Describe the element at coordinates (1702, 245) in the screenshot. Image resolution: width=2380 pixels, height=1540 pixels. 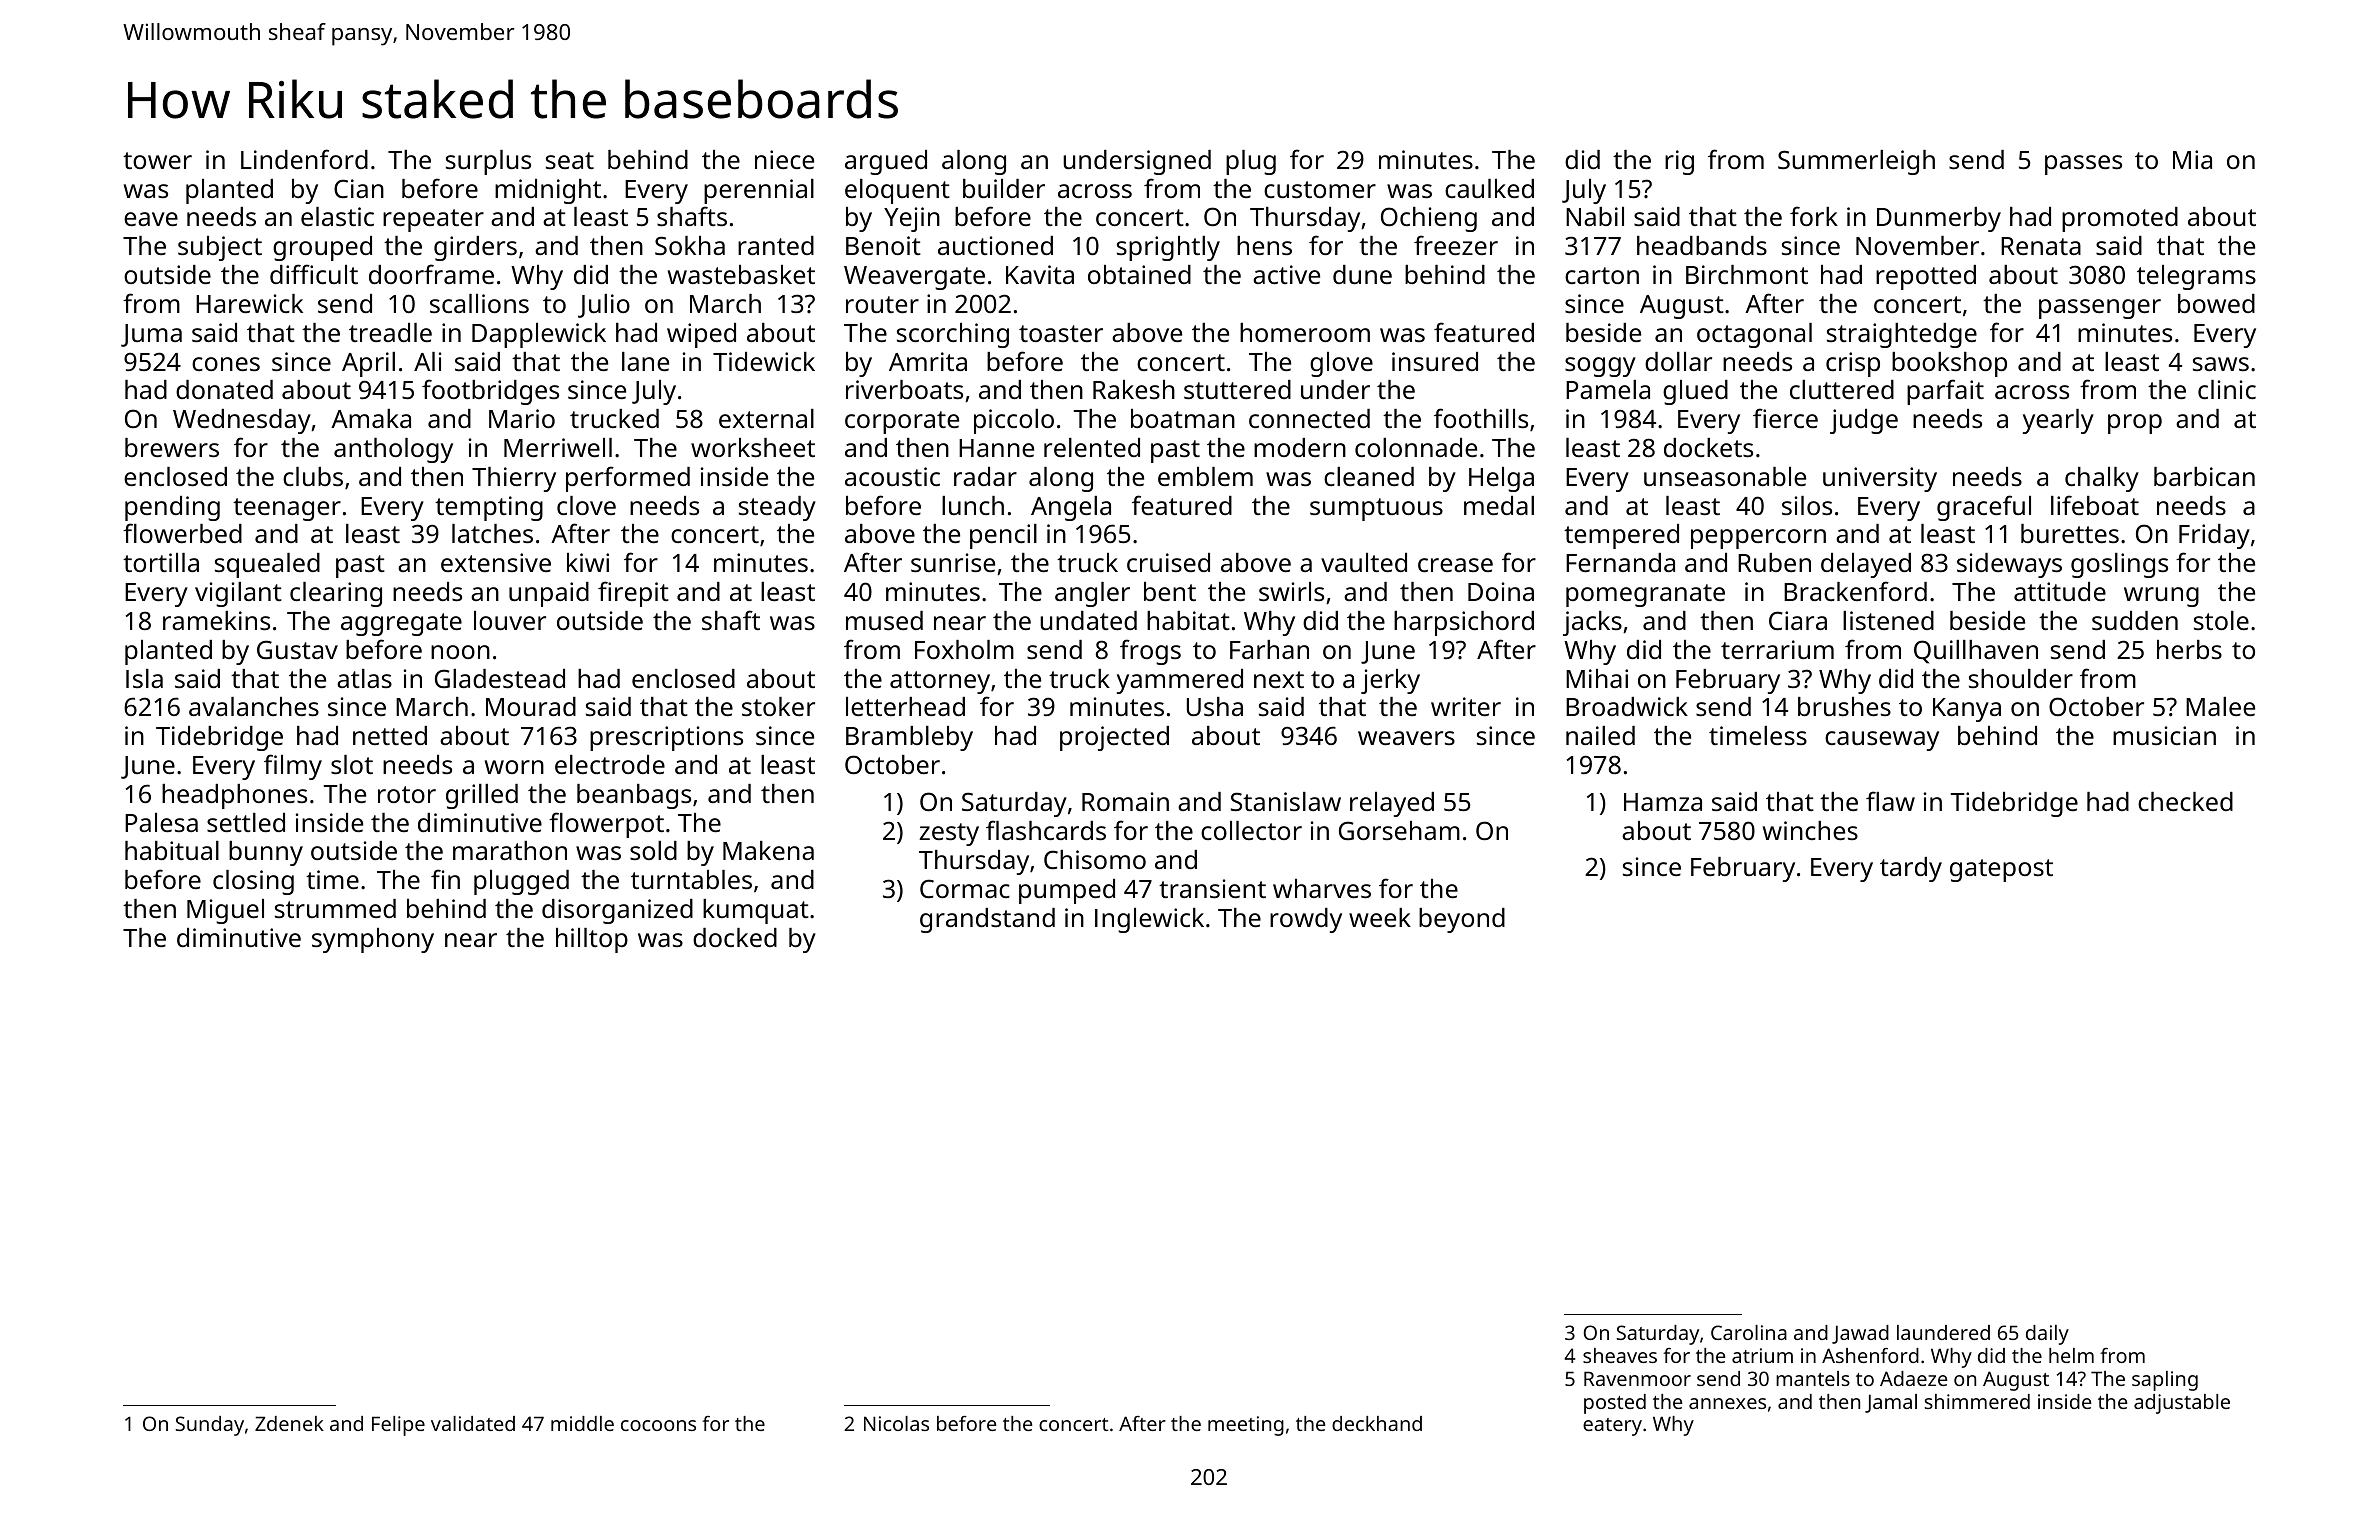
I see `headbands` at that location.
